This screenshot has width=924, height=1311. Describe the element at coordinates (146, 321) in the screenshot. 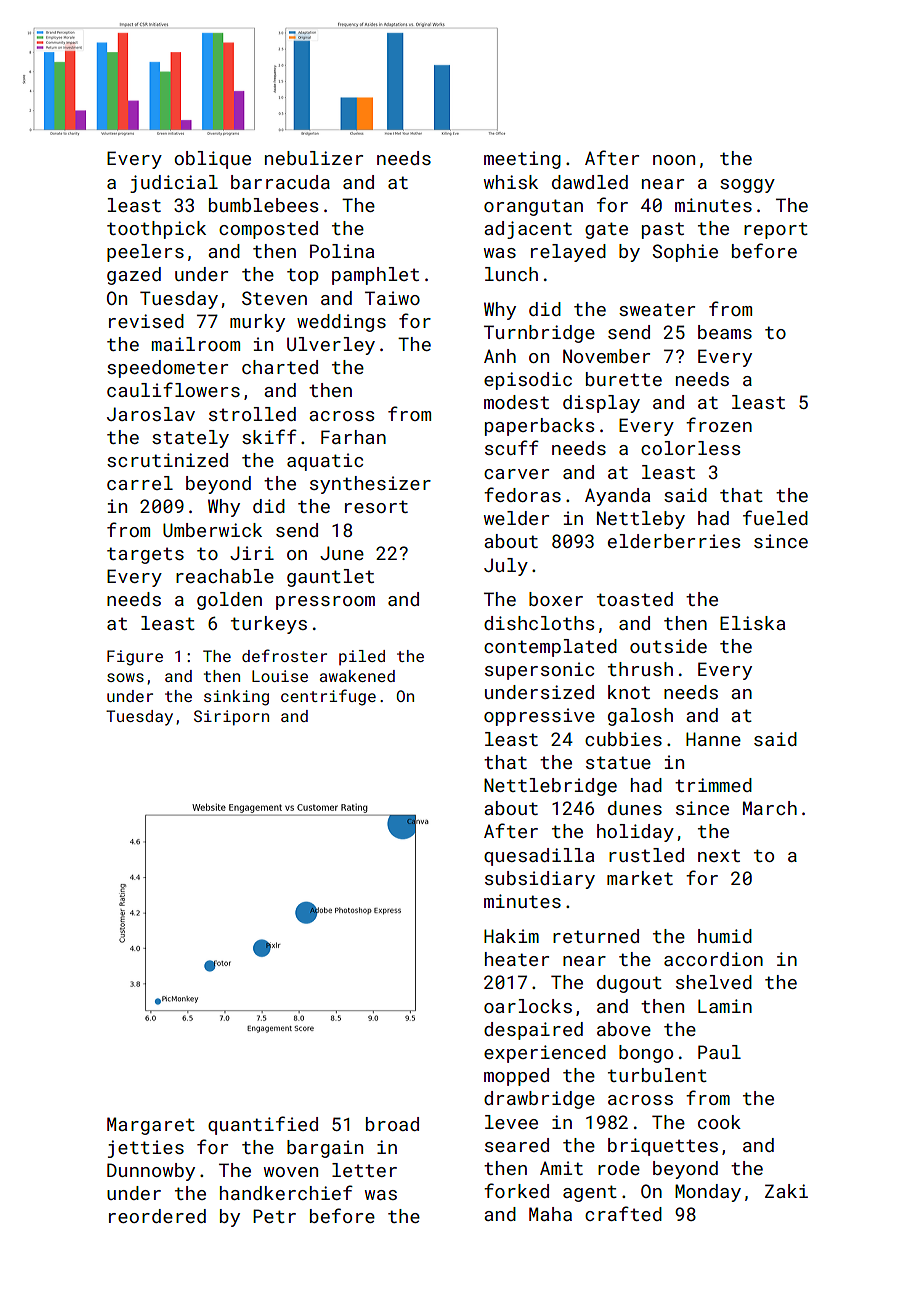

I see `revised` at that location.
